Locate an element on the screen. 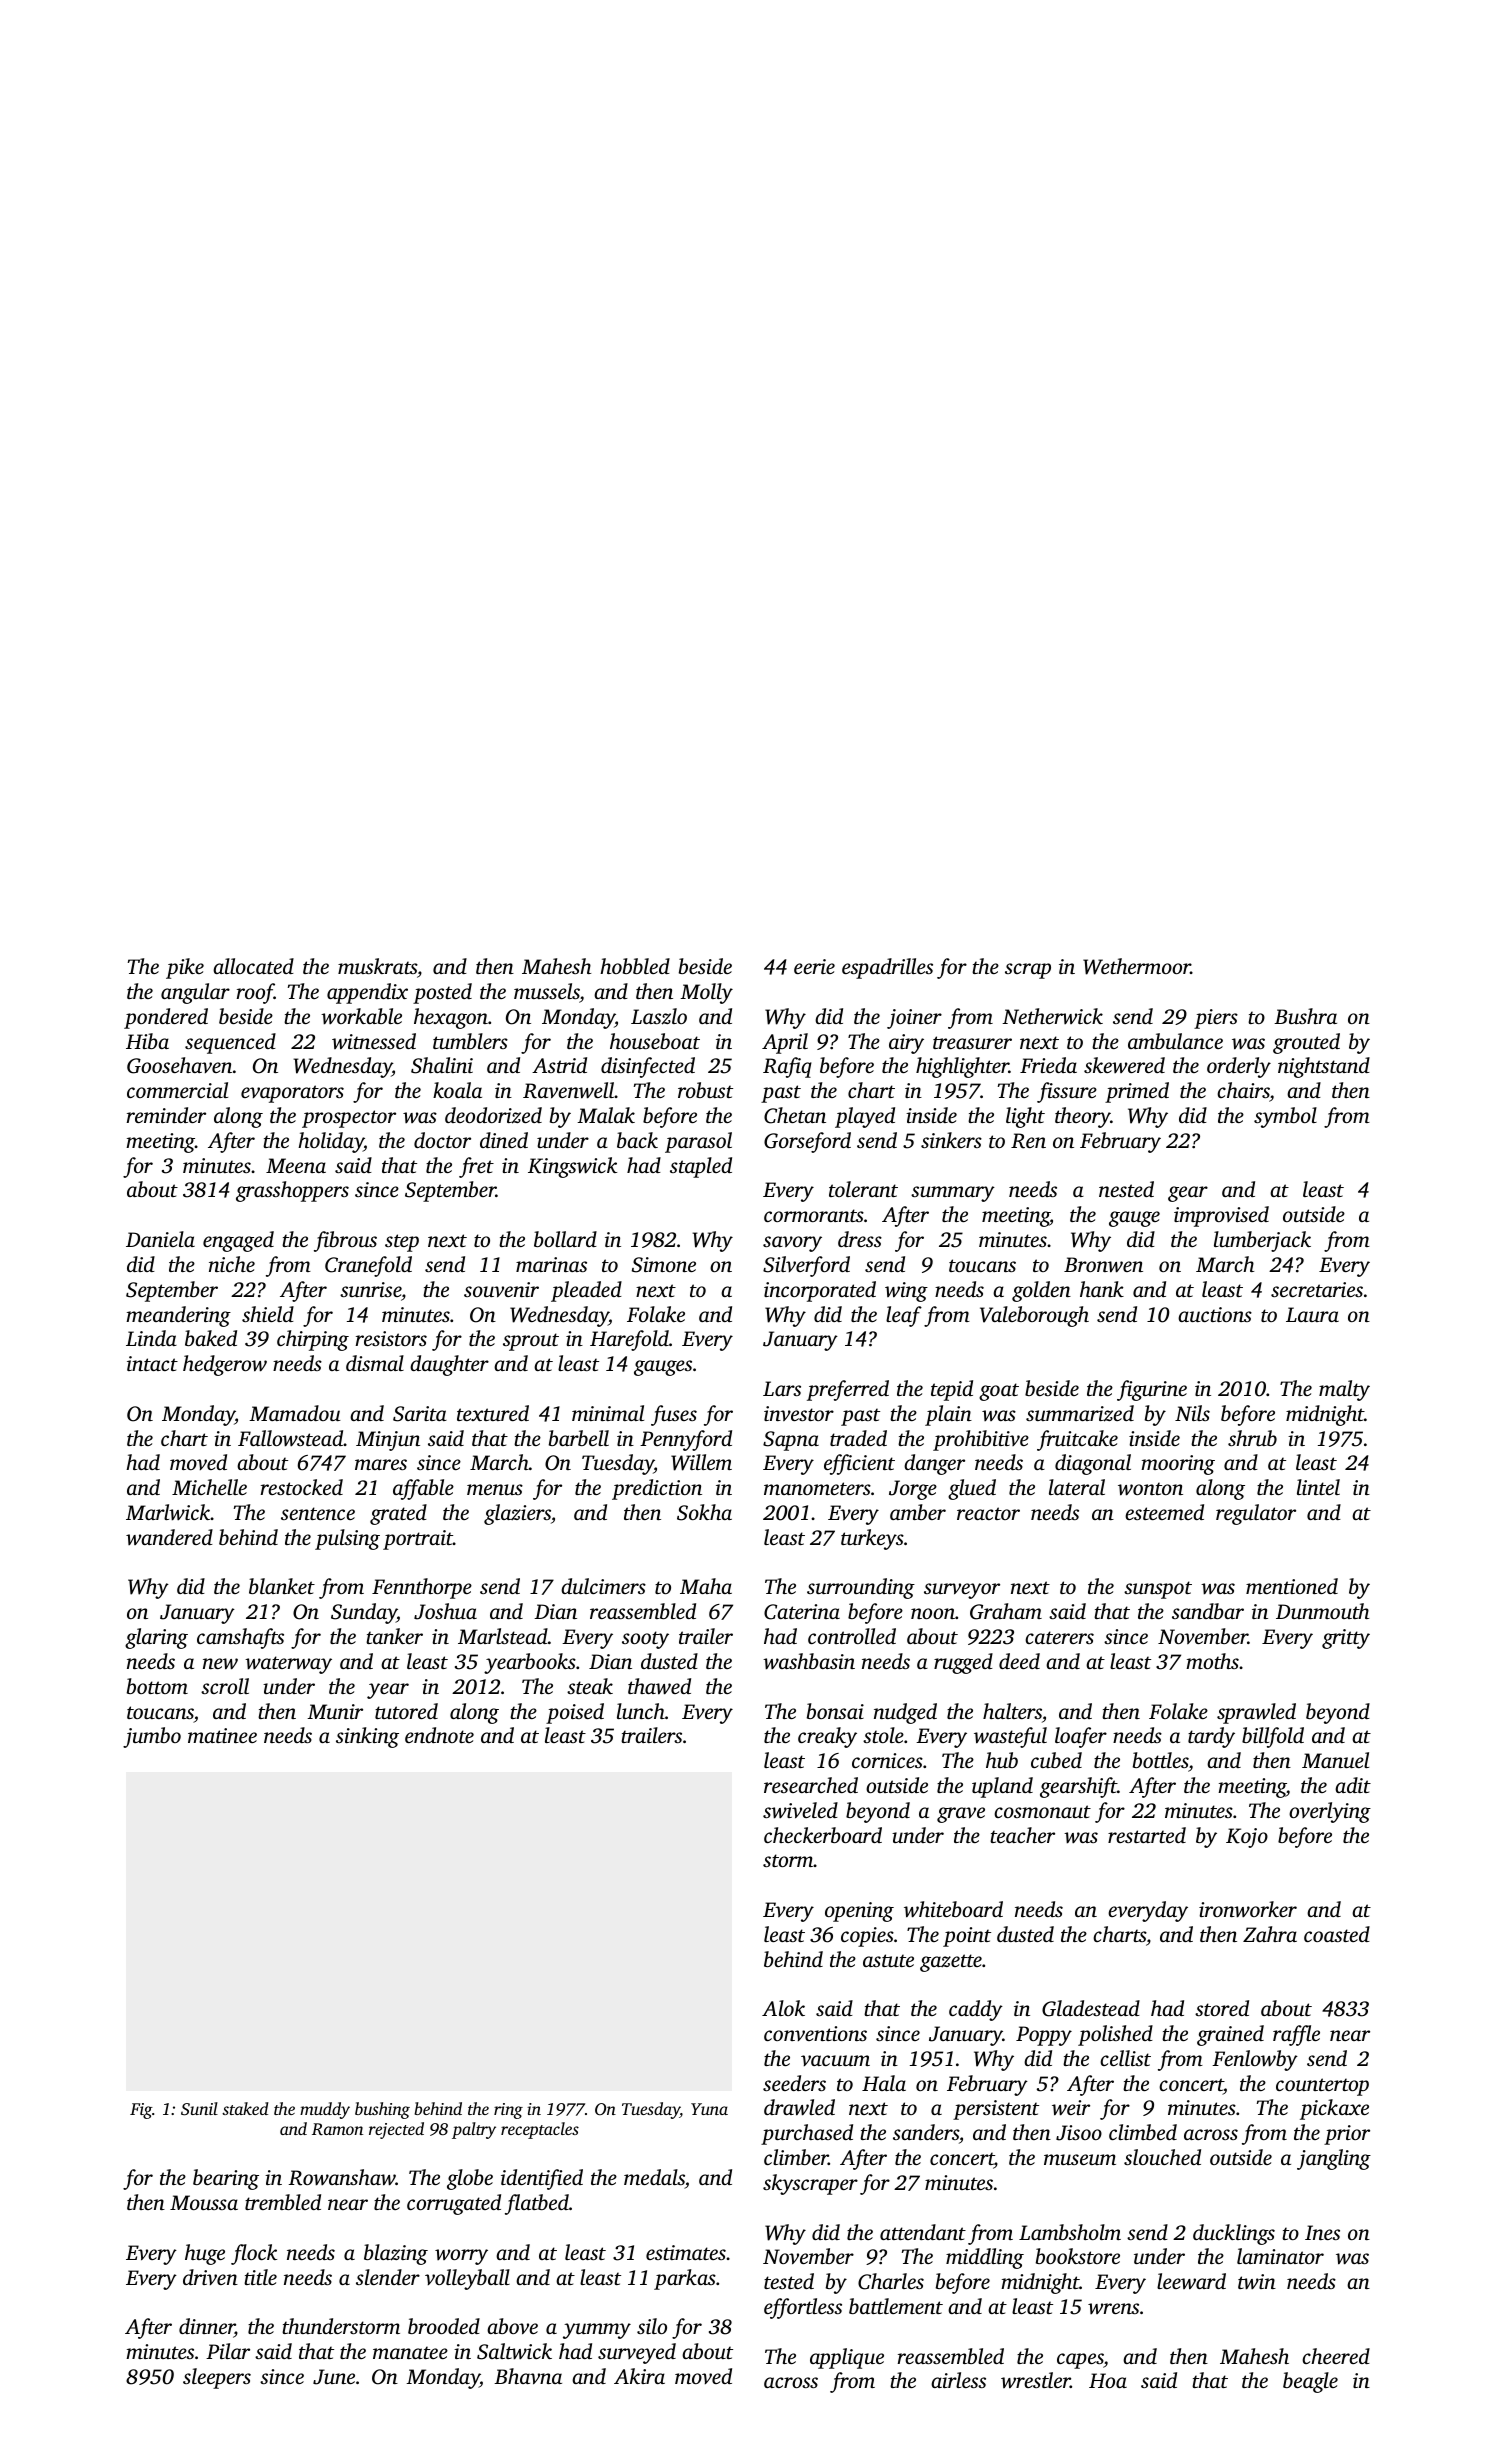 The height and width of the screenshot is (2464, 1496). evaporators is located at coordinates (292, 1094).
